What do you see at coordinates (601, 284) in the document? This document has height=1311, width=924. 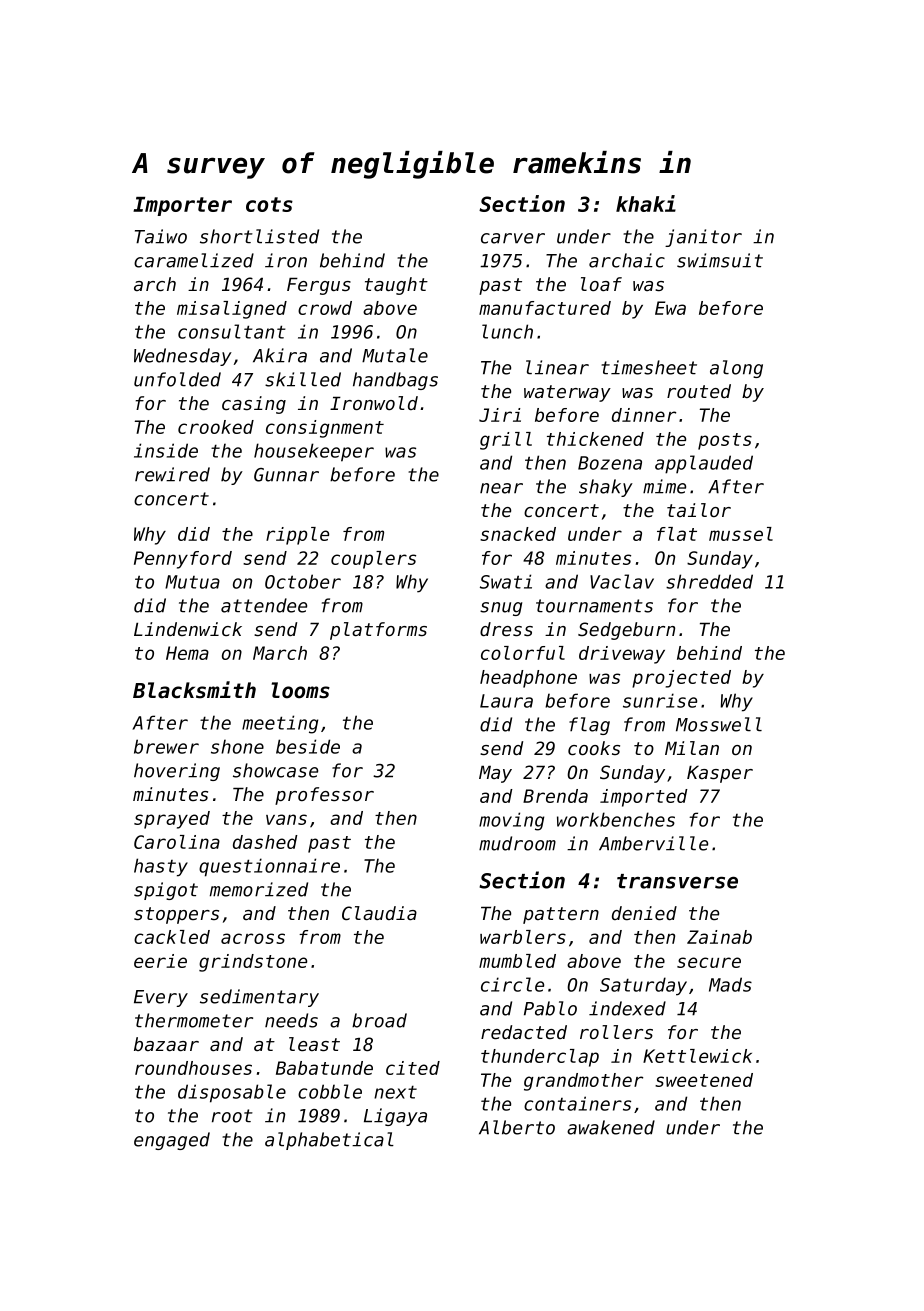 I see `loaf` at bounding box center [601, 284].
